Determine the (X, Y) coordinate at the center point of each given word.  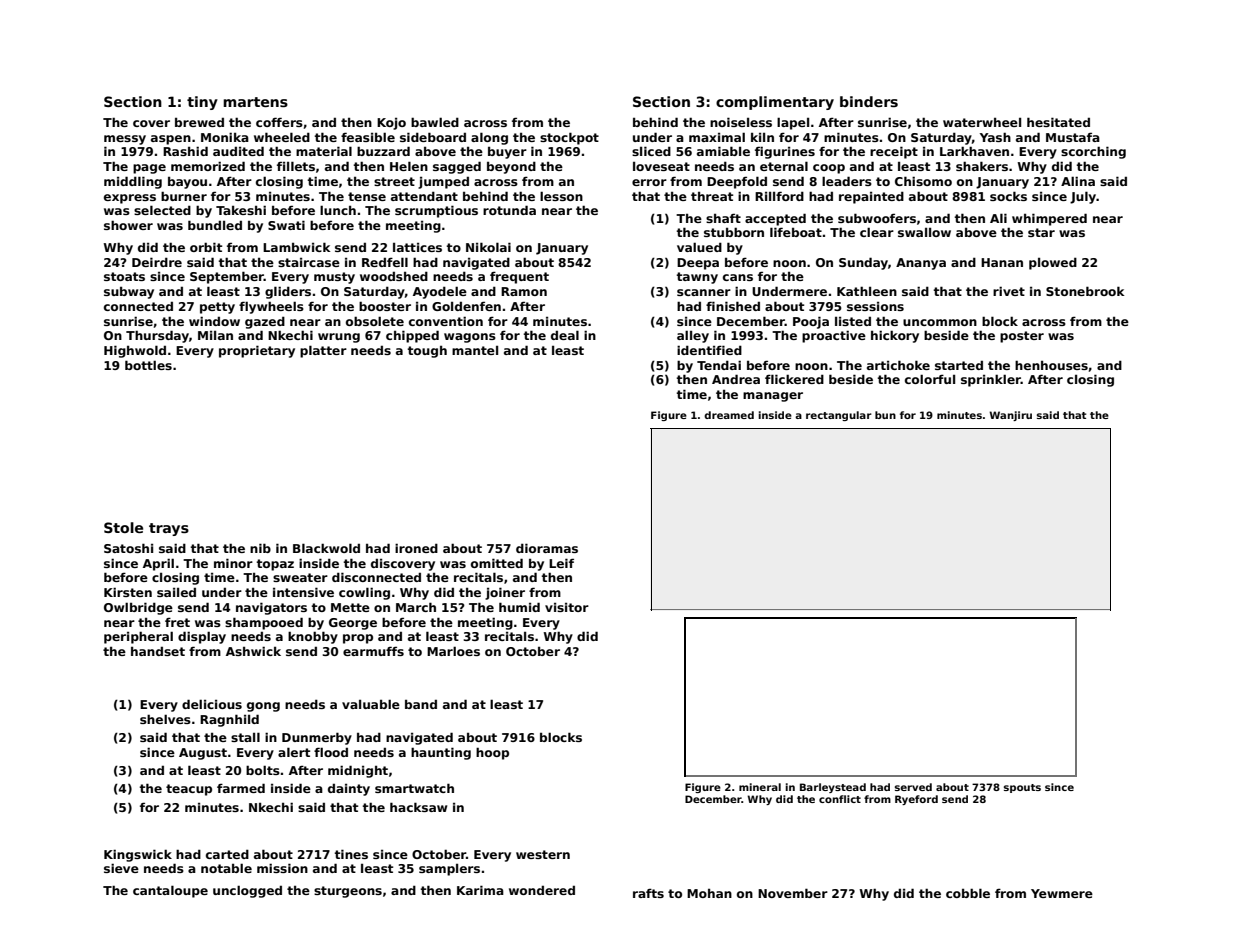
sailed (176, 592)
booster (385, 306)
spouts (1022, 788)
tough (427, 352)
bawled (435, 122)
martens (255, 102)
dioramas (547, 548)
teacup (189, 790)
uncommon (940, 322)
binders (869, 101)
